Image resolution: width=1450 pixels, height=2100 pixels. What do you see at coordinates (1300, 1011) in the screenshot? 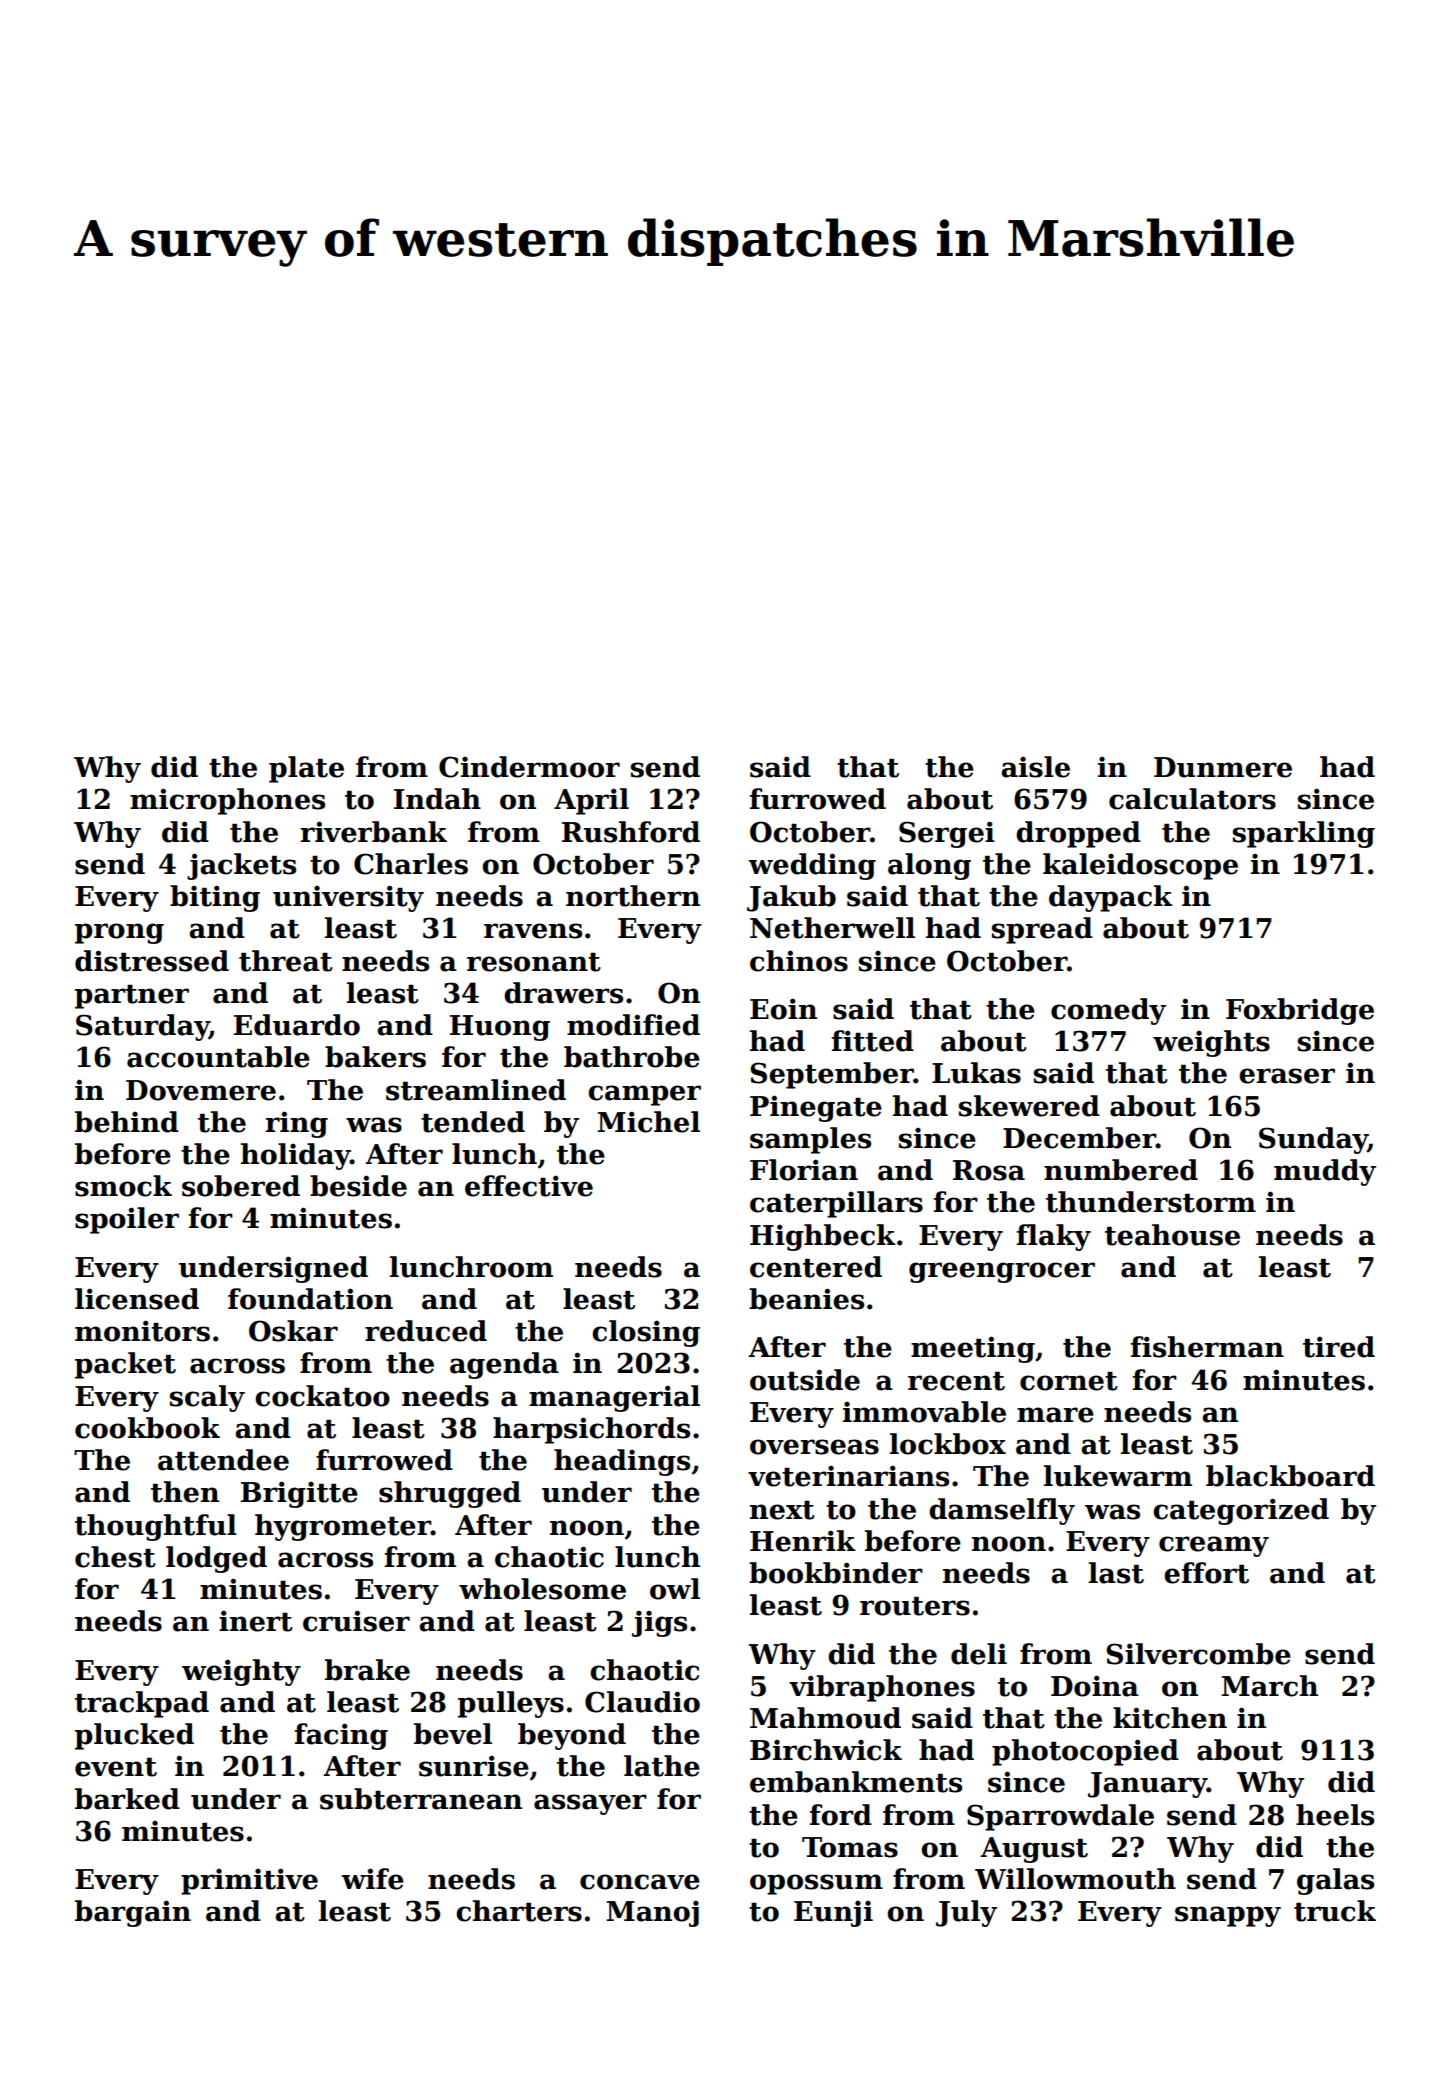
I see `Foxbridge` at bounding box center [1300, 1011].
